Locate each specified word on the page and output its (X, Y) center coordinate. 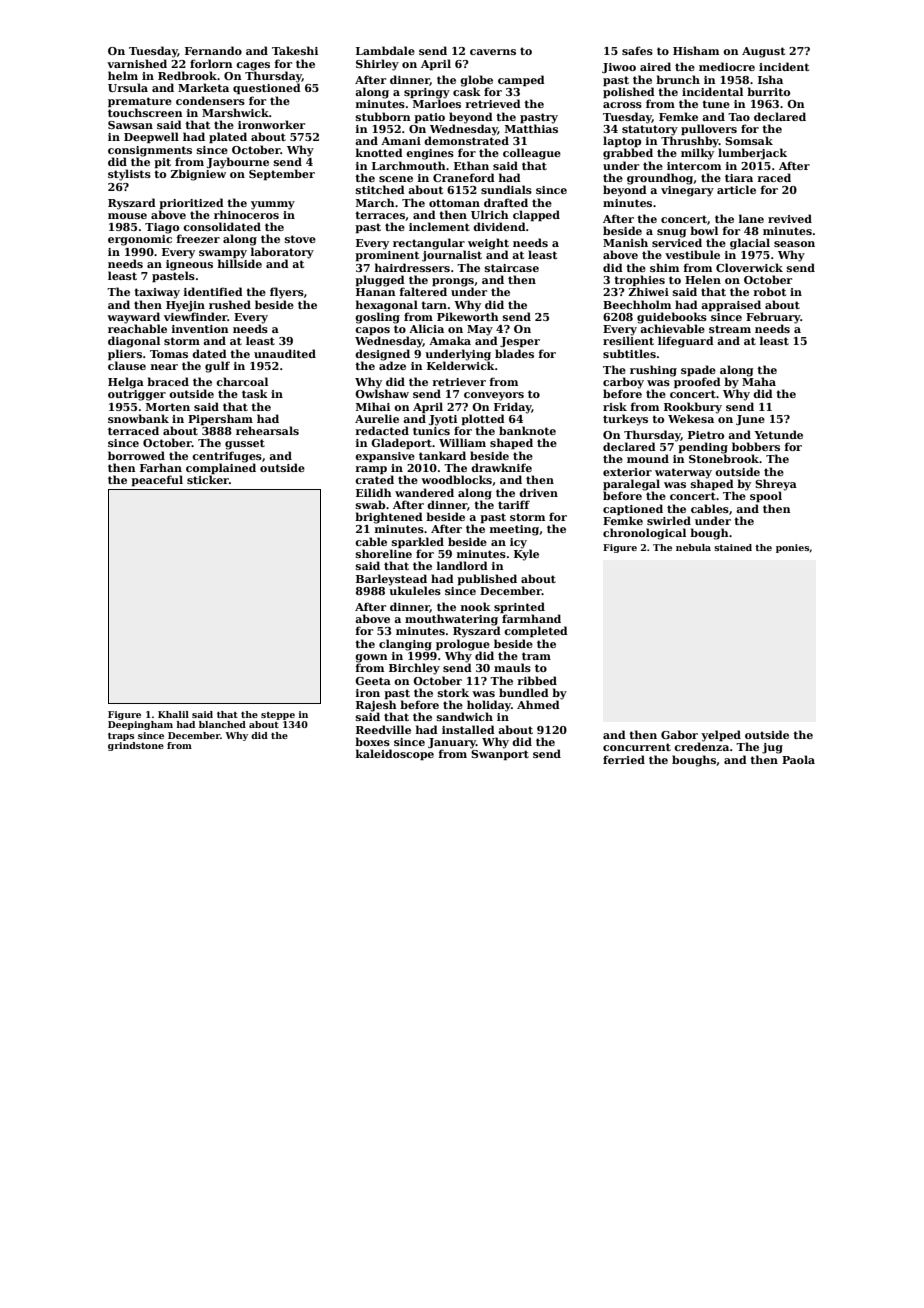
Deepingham (140, 725)
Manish (625, 242)
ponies (792, 548)
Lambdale (385, 50)
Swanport (500, 755)
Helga (126, 383)
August (763, 52)
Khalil (173, 714)
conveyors (494, 396)
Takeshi (295, 50)
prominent (387, 256)
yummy (273, 205)
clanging (405, 645)
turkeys (625, 420)
